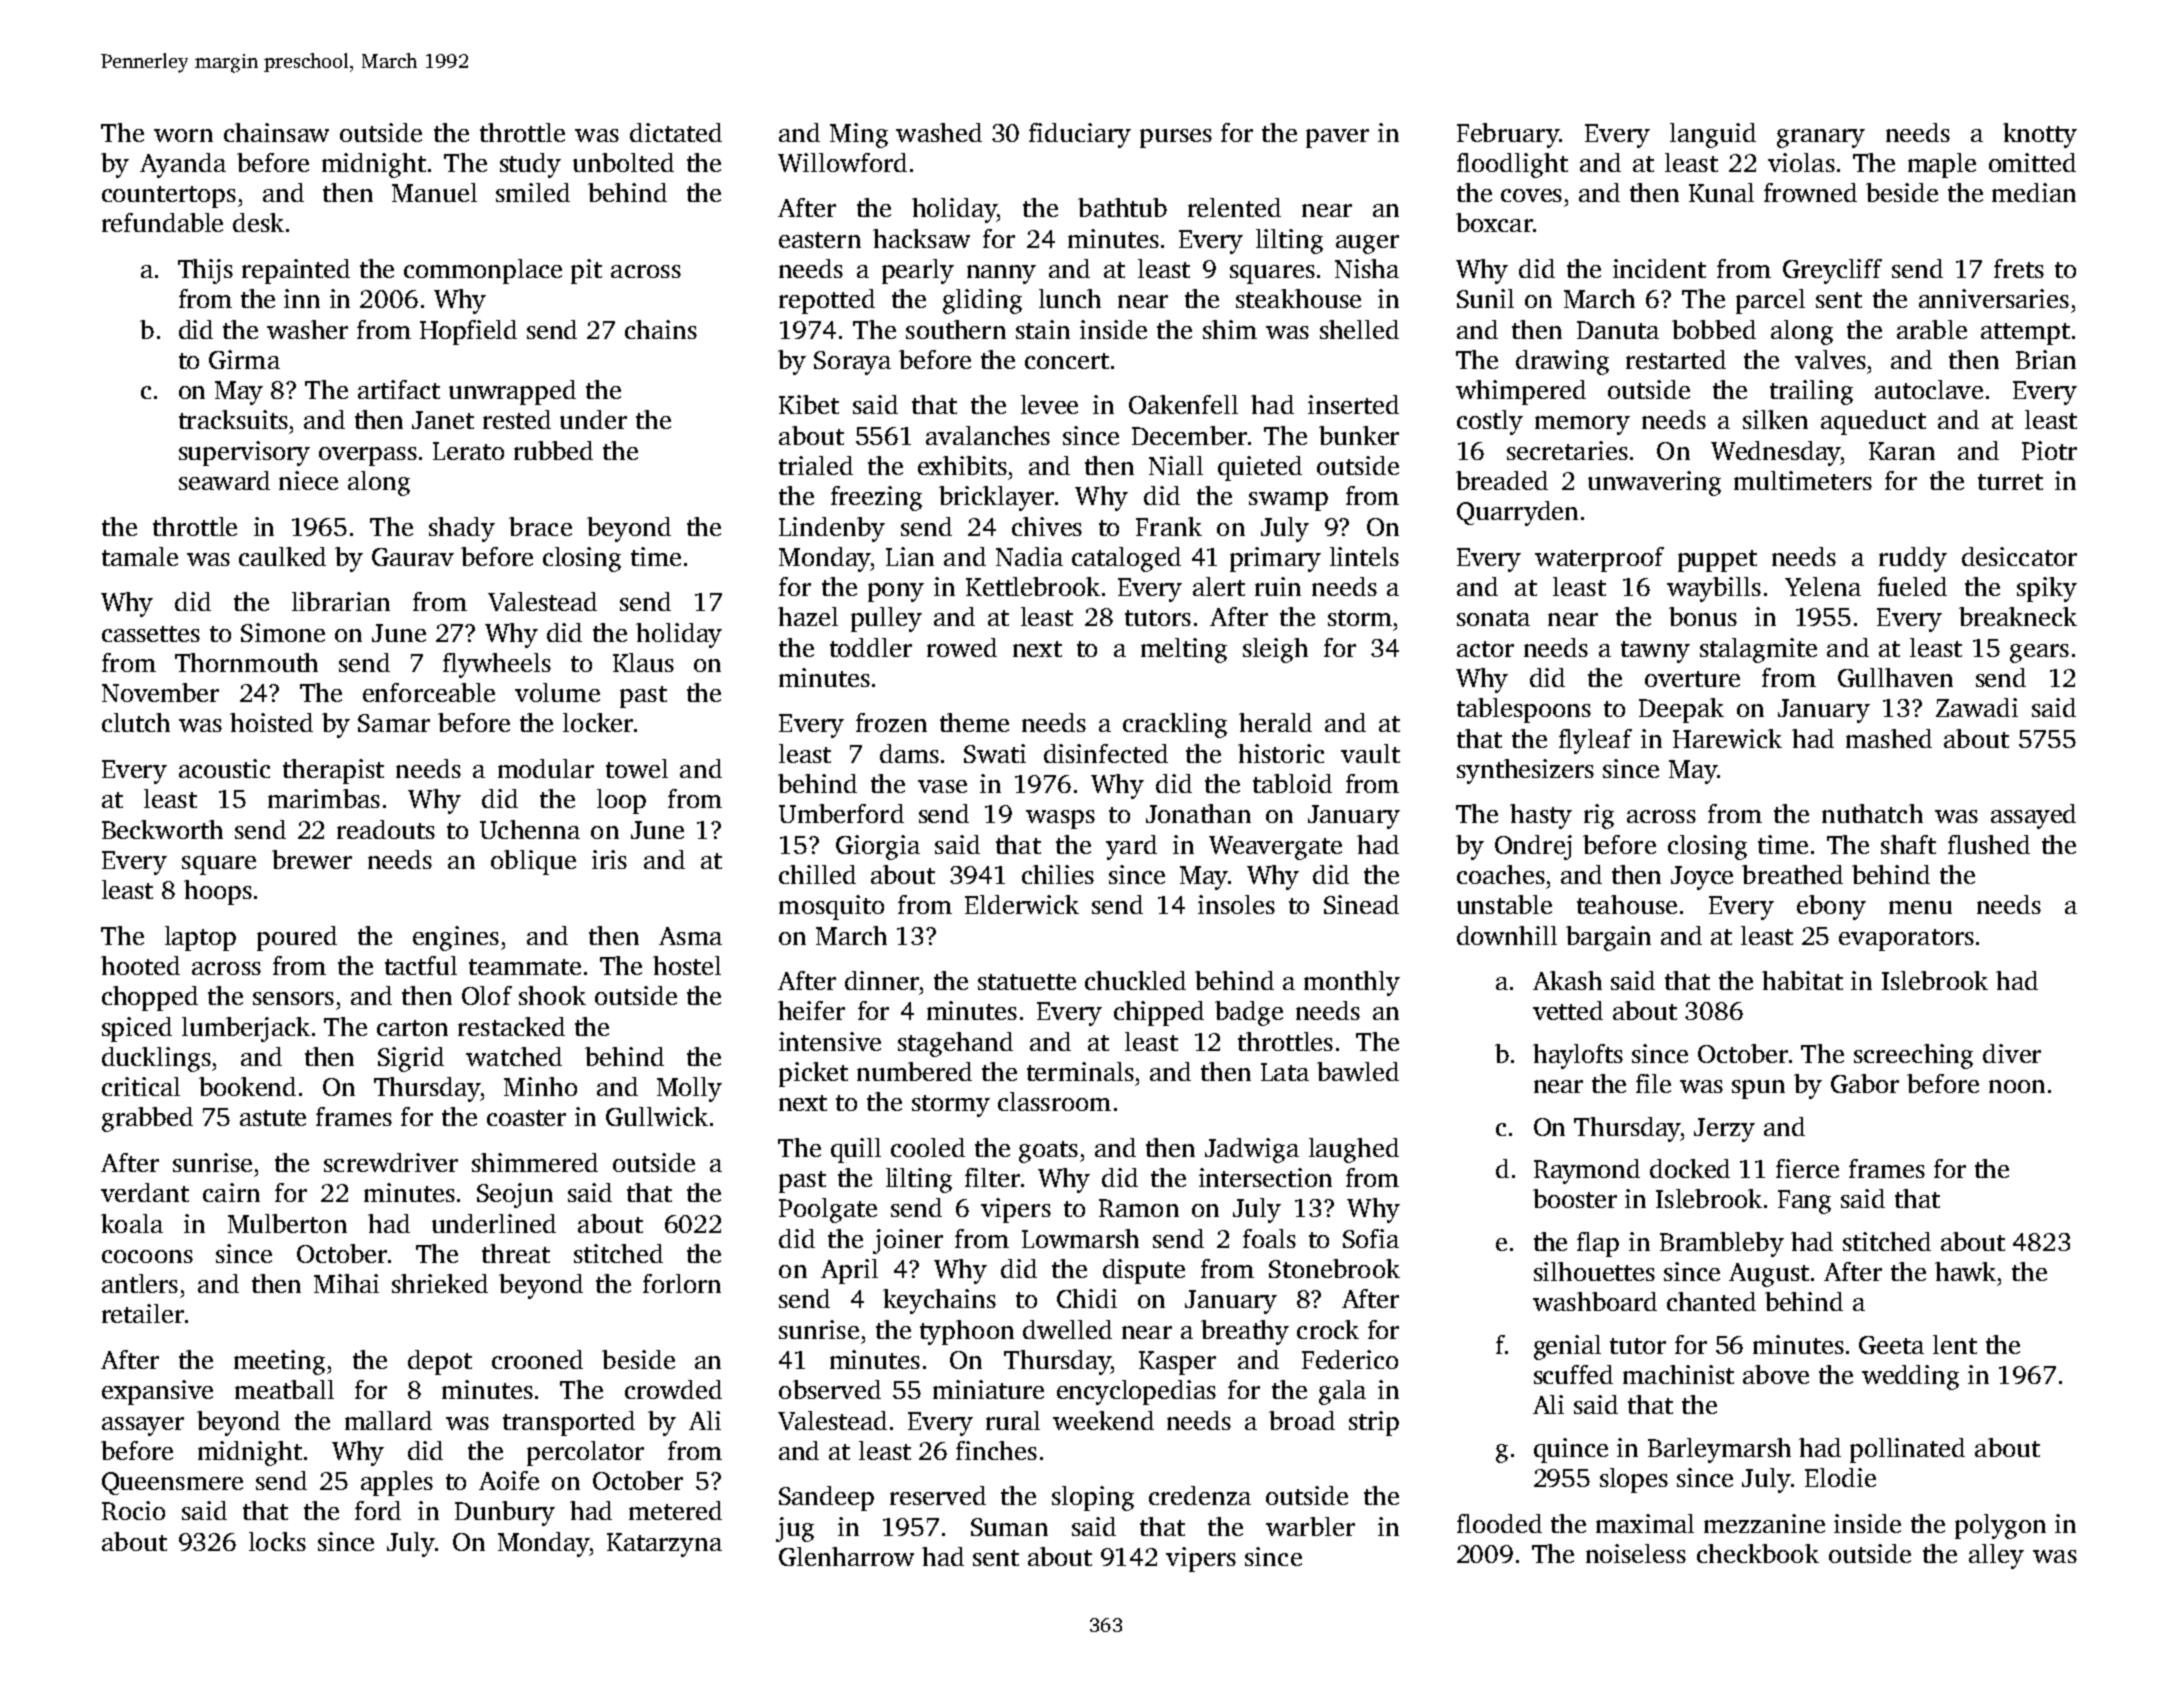  Describe the element at coordinates (160, 692) in the image. I see `November` at that location.
